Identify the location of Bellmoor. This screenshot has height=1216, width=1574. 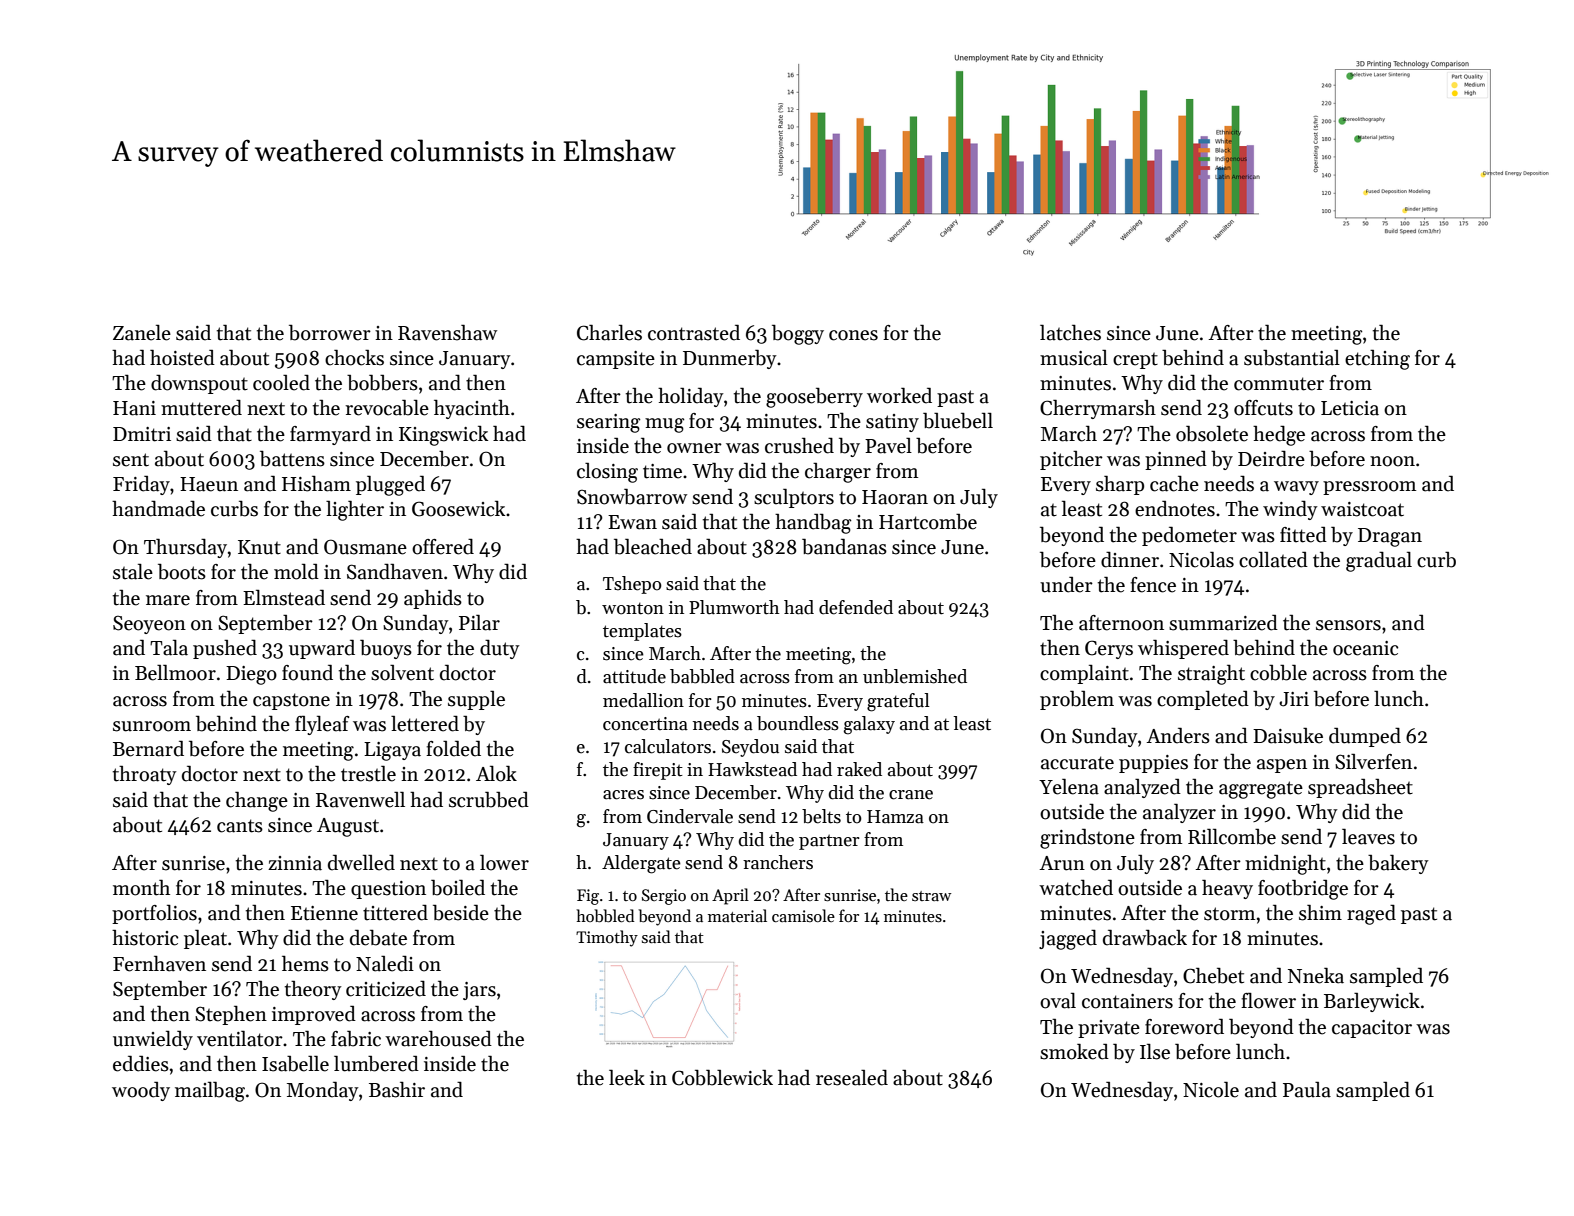
(175, 672).
